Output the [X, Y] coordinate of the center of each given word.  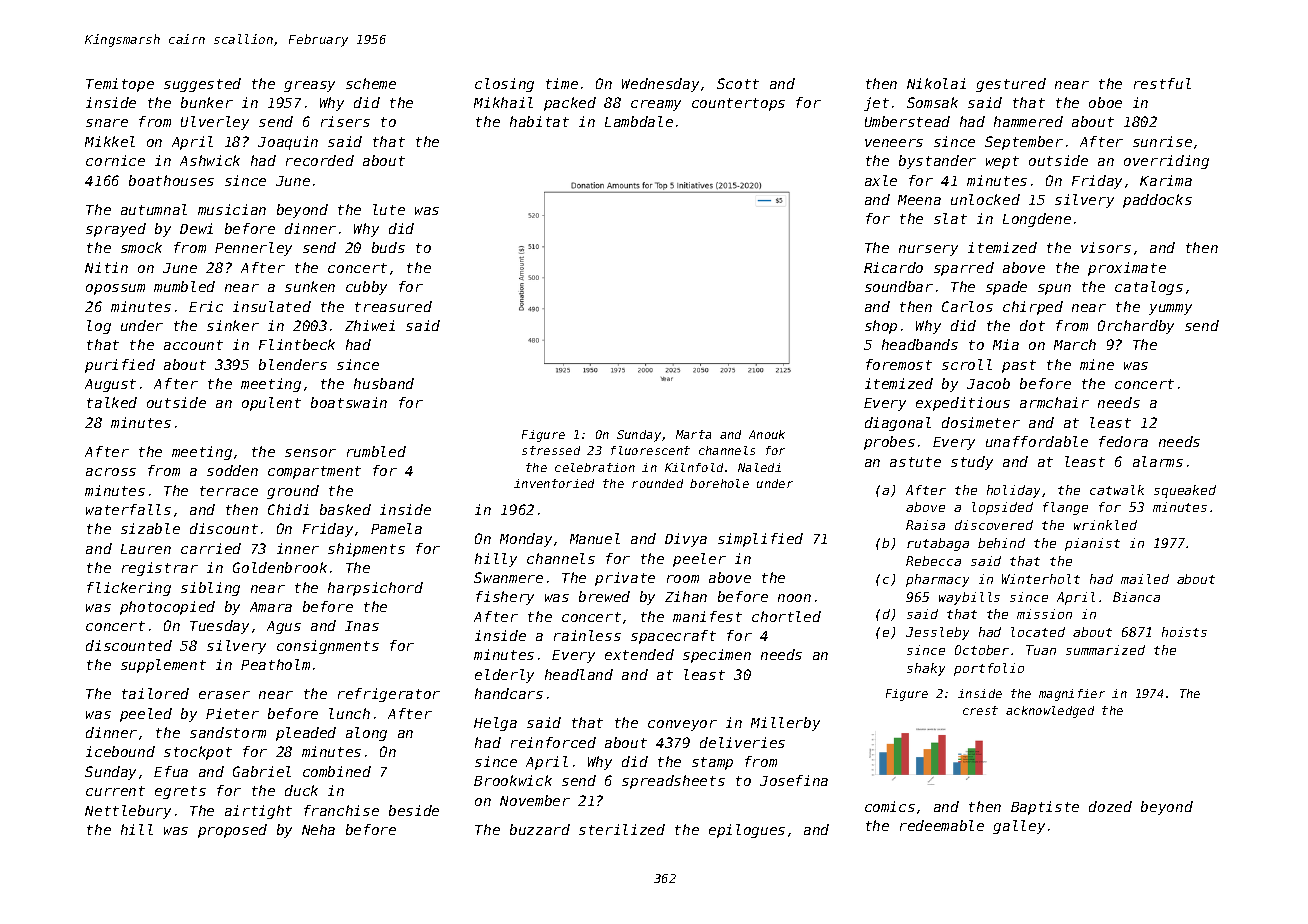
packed [570, 104]
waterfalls [128, 509]
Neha [318, 829]
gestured [1011, 85]
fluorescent [650, 450]
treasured [393, 306]
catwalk [1117, 490]
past [1019, 366]
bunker [207, 102]
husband [384, 383]
